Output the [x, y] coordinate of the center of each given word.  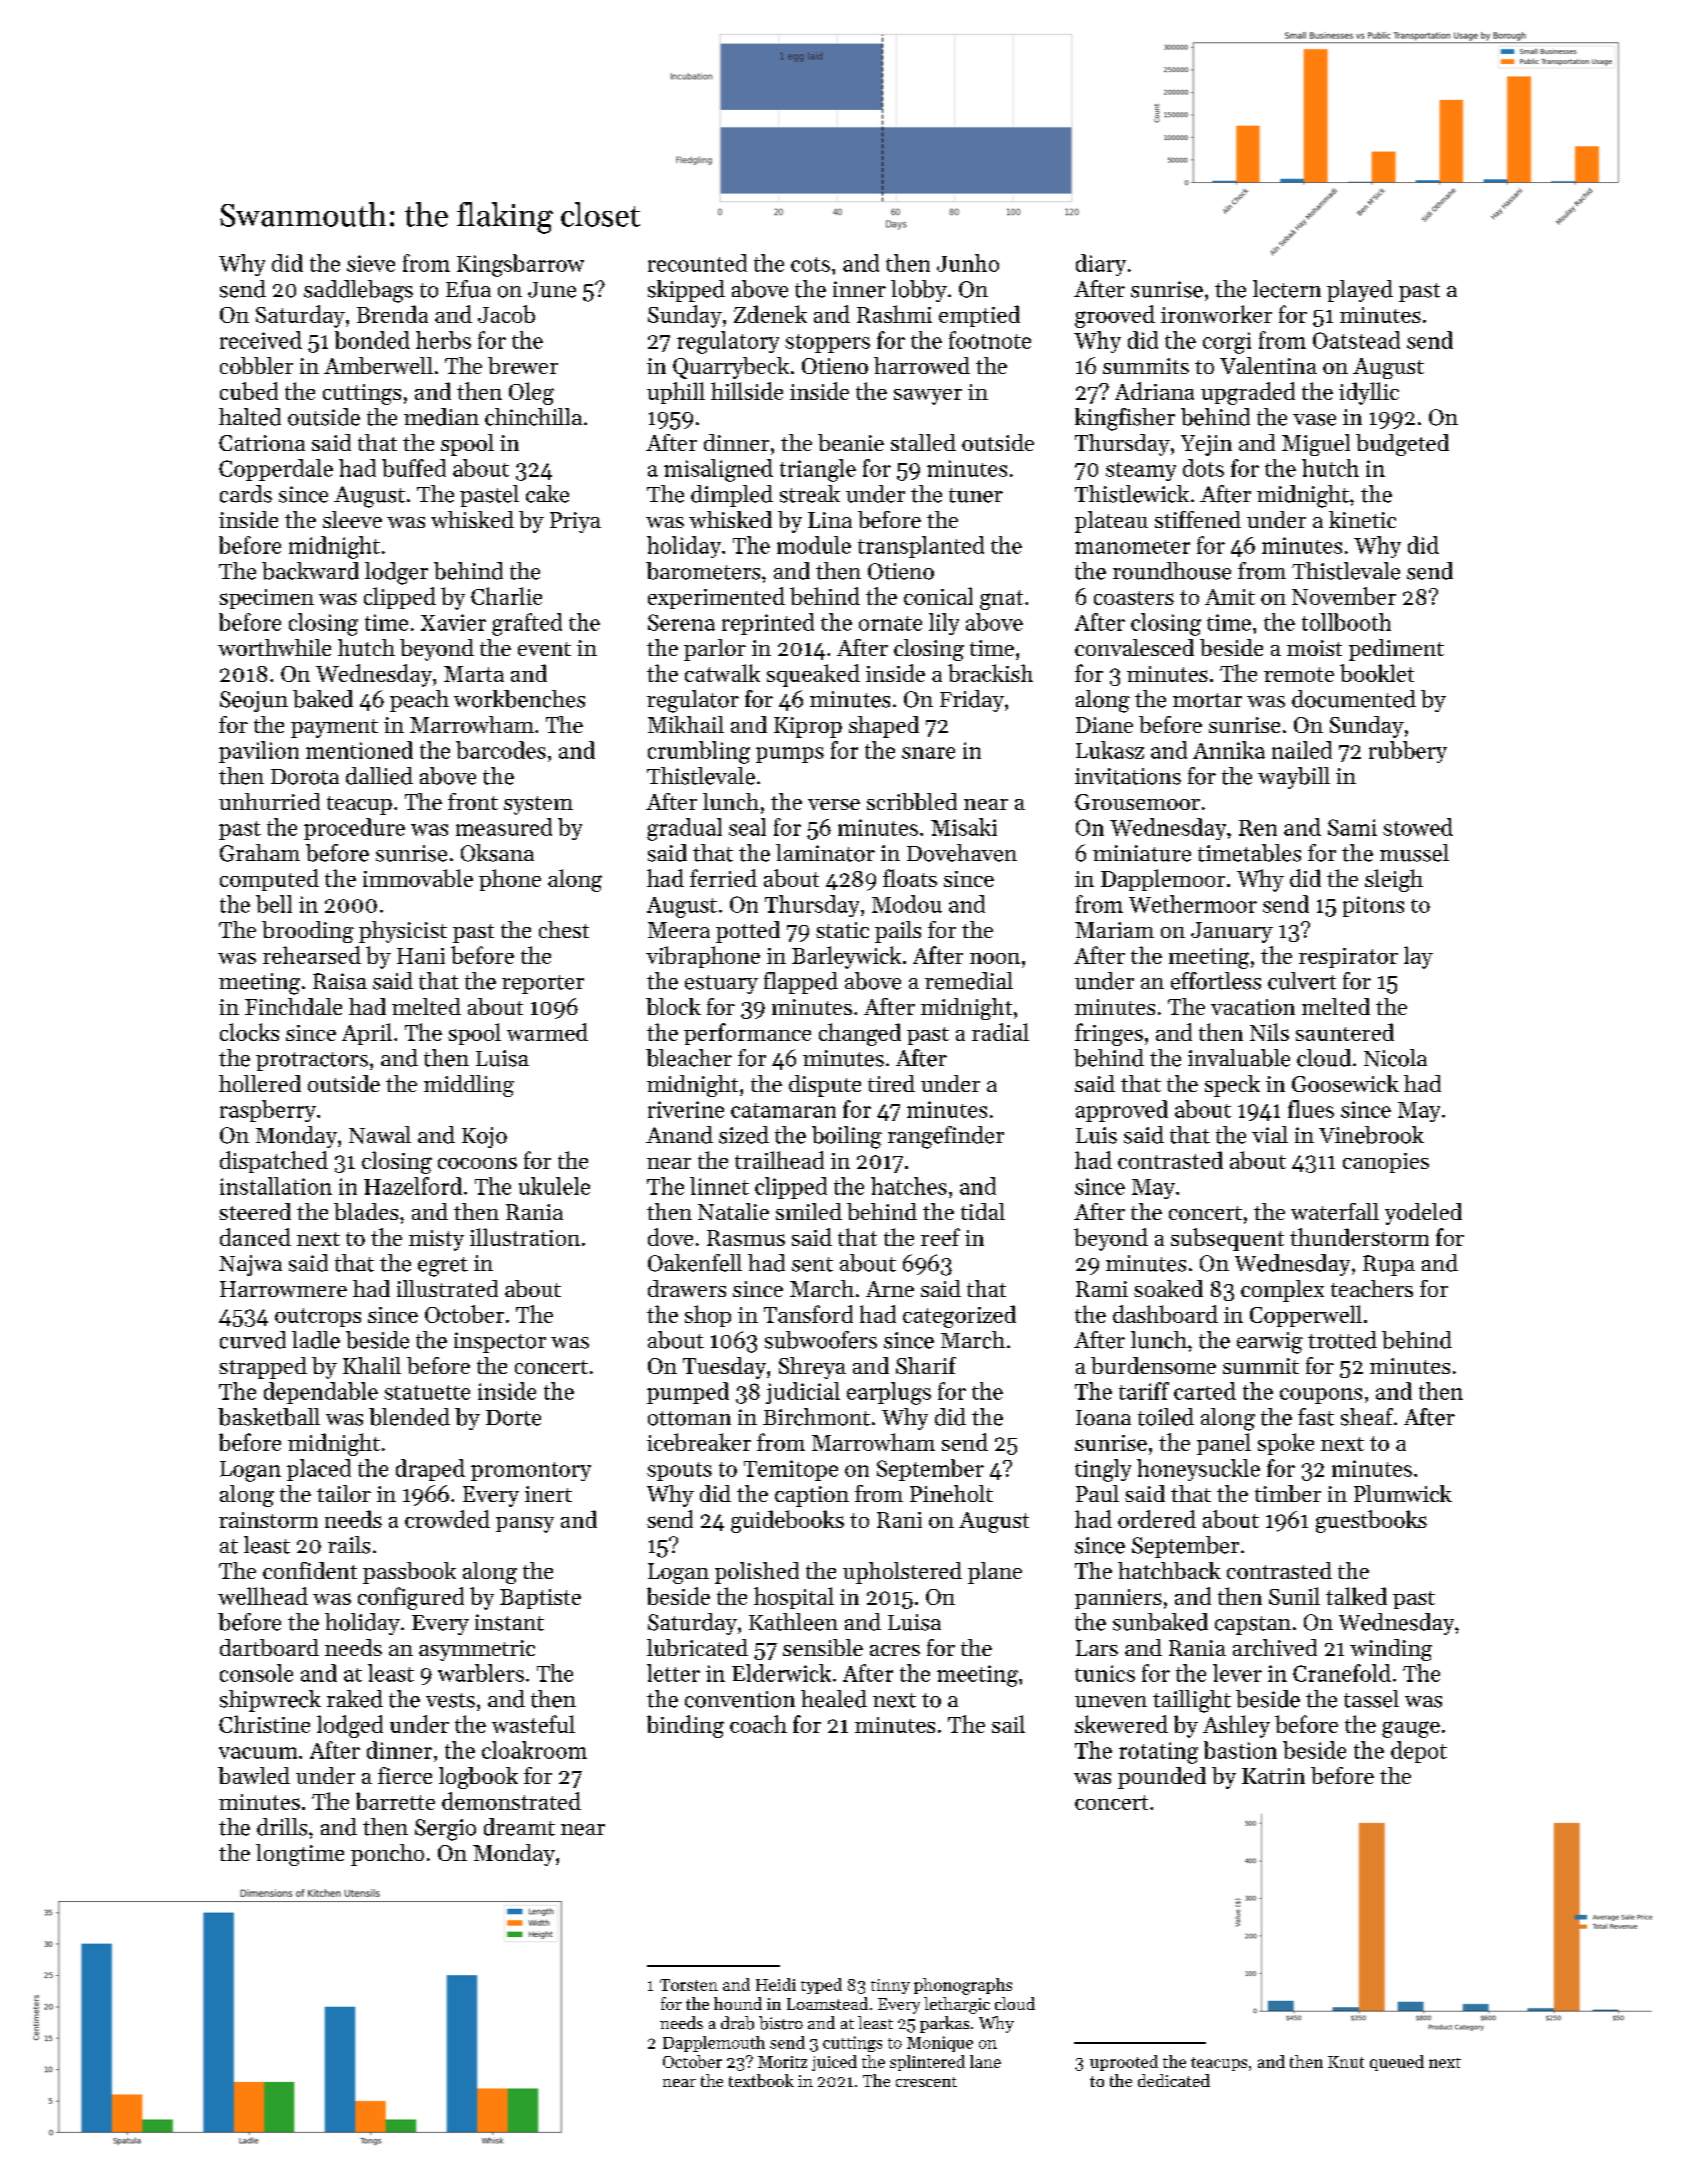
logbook [478, 1778]
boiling [847, 1137]
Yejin [1206, 445]
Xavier [453, 622]
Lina [830, 520]
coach [758, 1724]
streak [810, 494]
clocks [249, 1032]
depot [1419, 1752]
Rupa [1389, 1265]
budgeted [1402, 445]
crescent [926, 2082]
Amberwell [378, 365]
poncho [387, 1855]
